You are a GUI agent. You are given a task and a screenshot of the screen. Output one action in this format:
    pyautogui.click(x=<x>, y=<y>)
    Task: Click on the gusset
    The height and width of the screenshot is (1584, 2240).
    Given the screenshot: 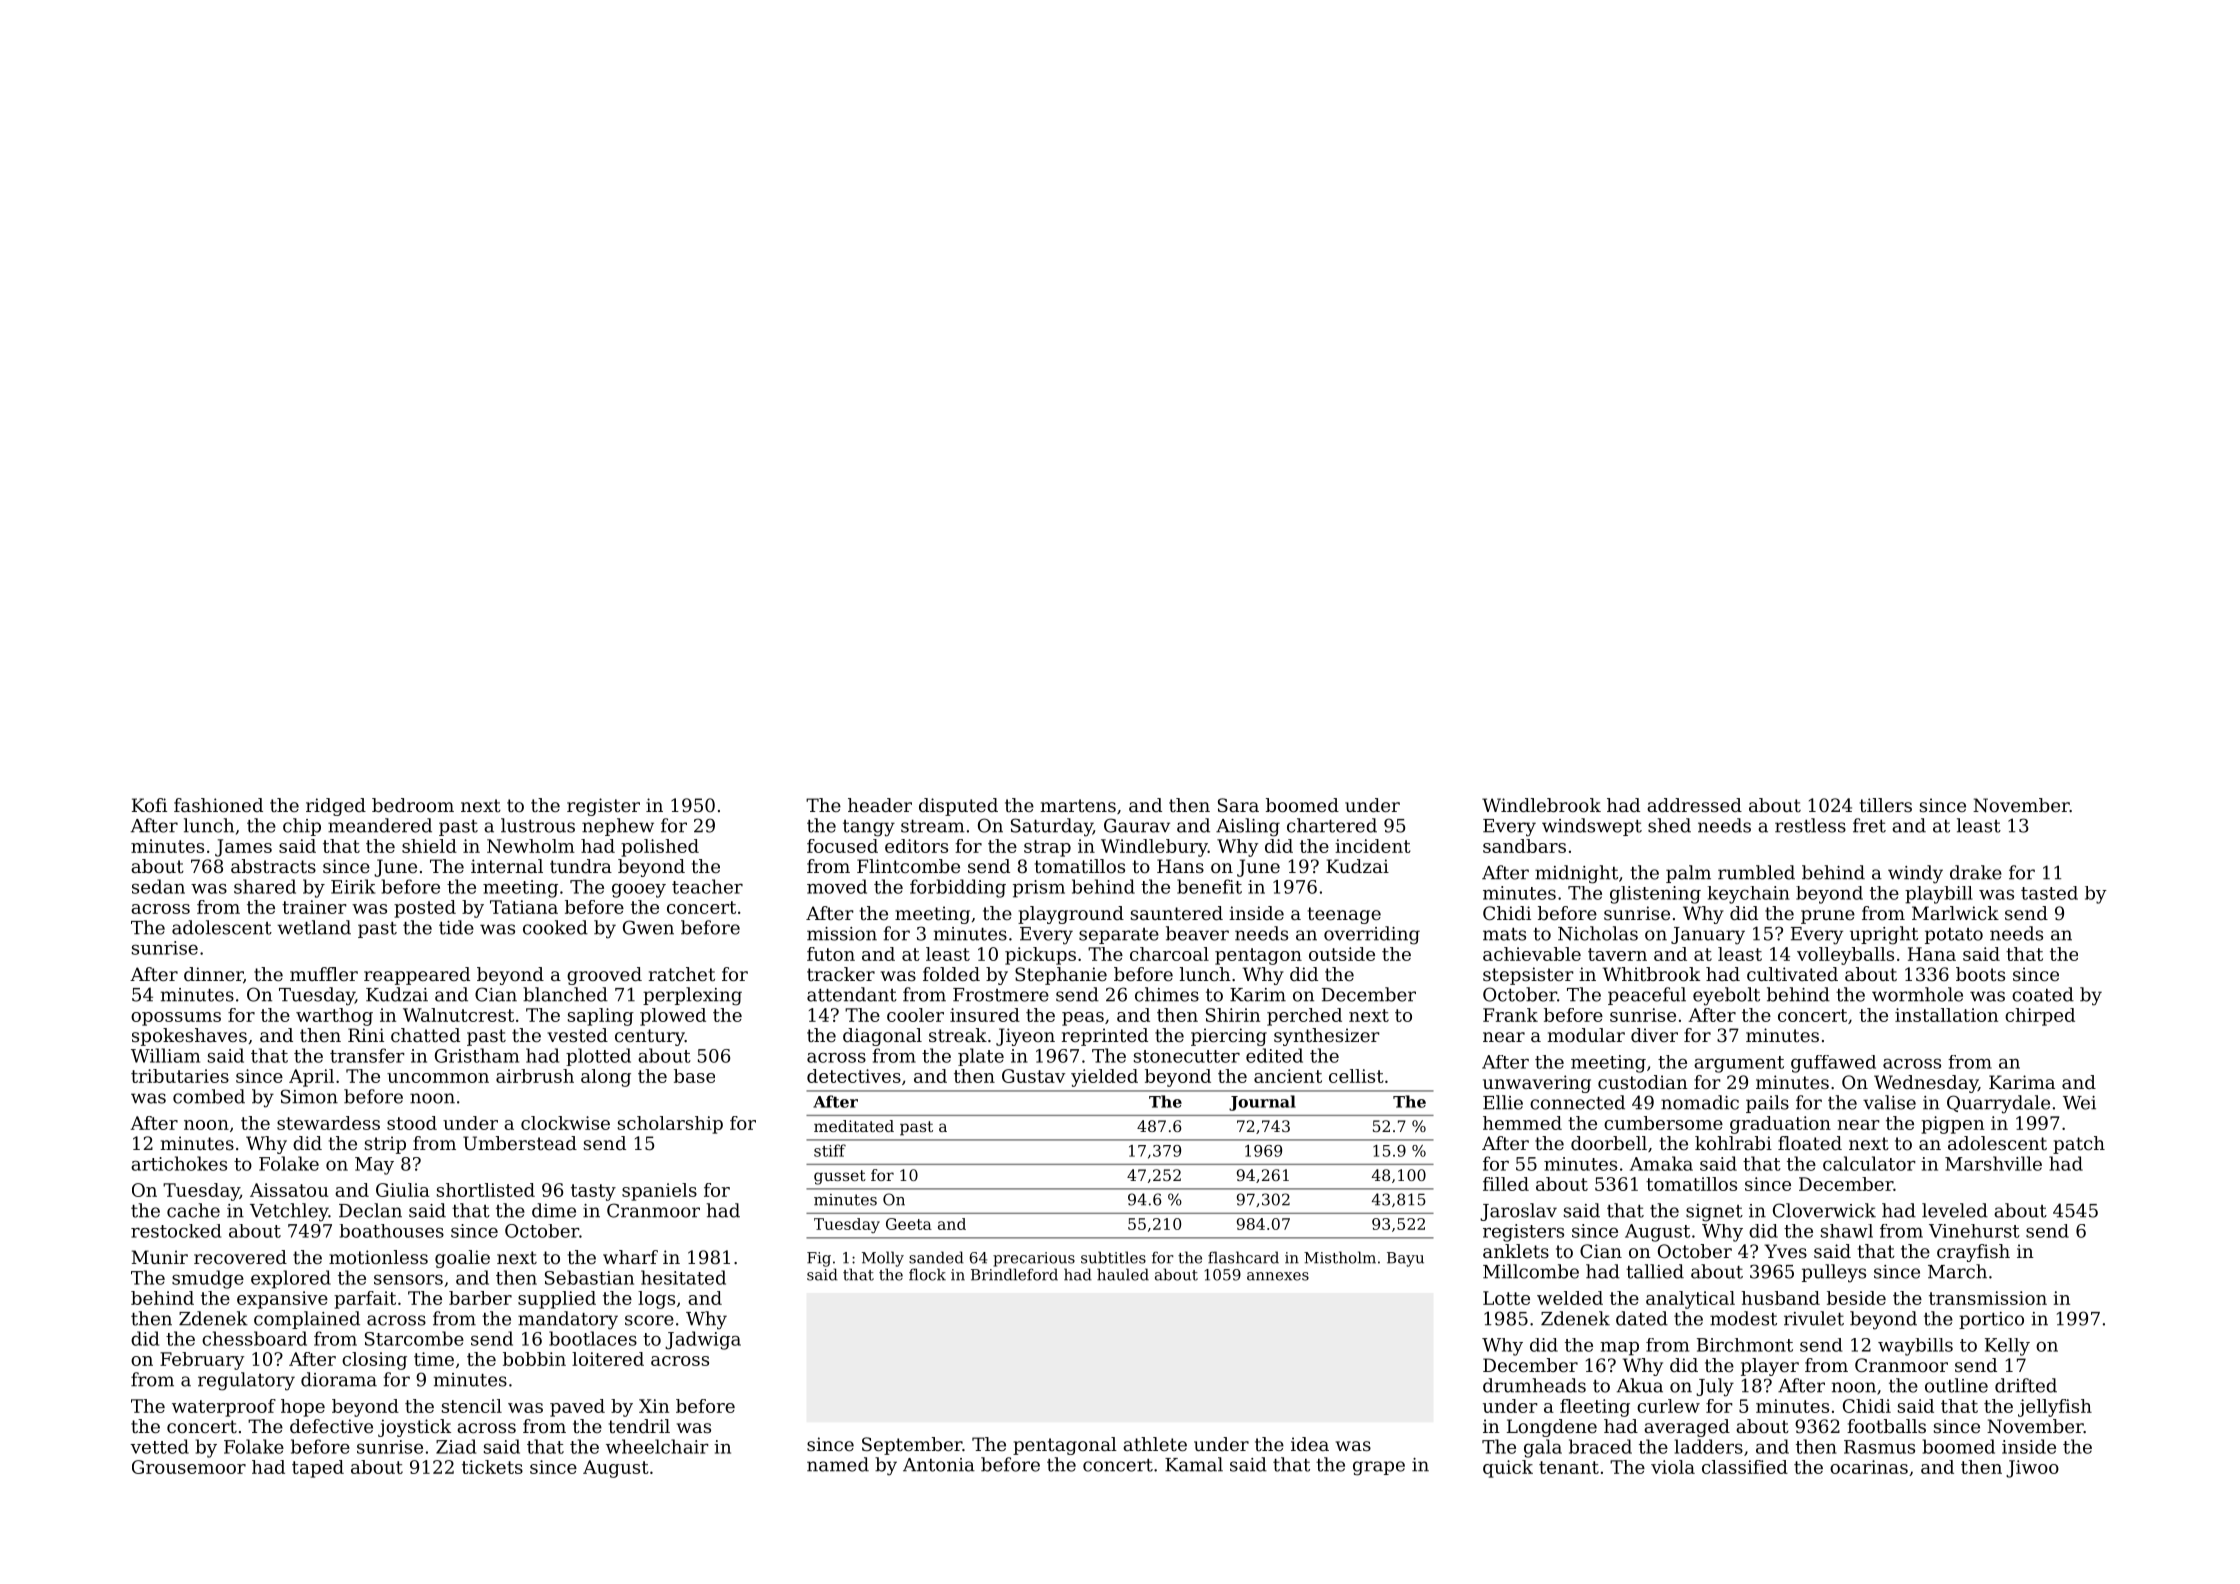 What is the action you would take?
    pyautogui.click(x=840, y=1177)
